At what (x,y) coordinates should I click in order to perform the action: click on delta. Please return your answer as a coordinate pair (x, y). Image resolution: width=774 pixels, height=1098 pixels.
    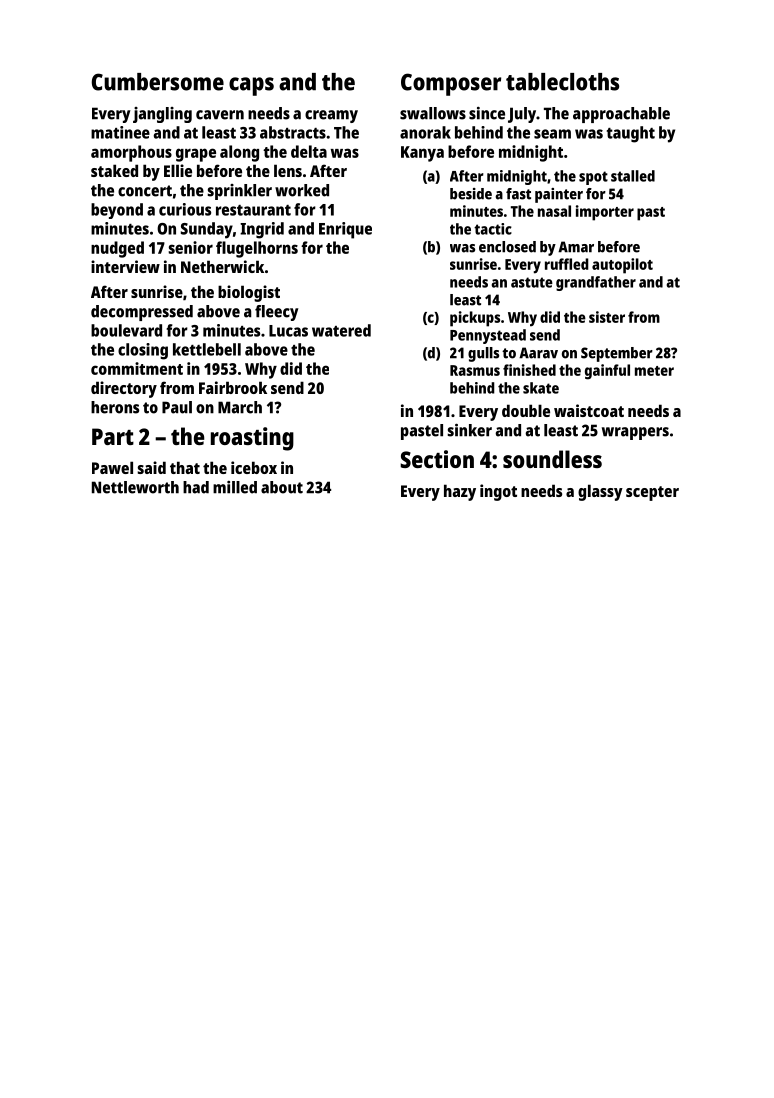
    Looking at the image, I should click on (309, 151).
